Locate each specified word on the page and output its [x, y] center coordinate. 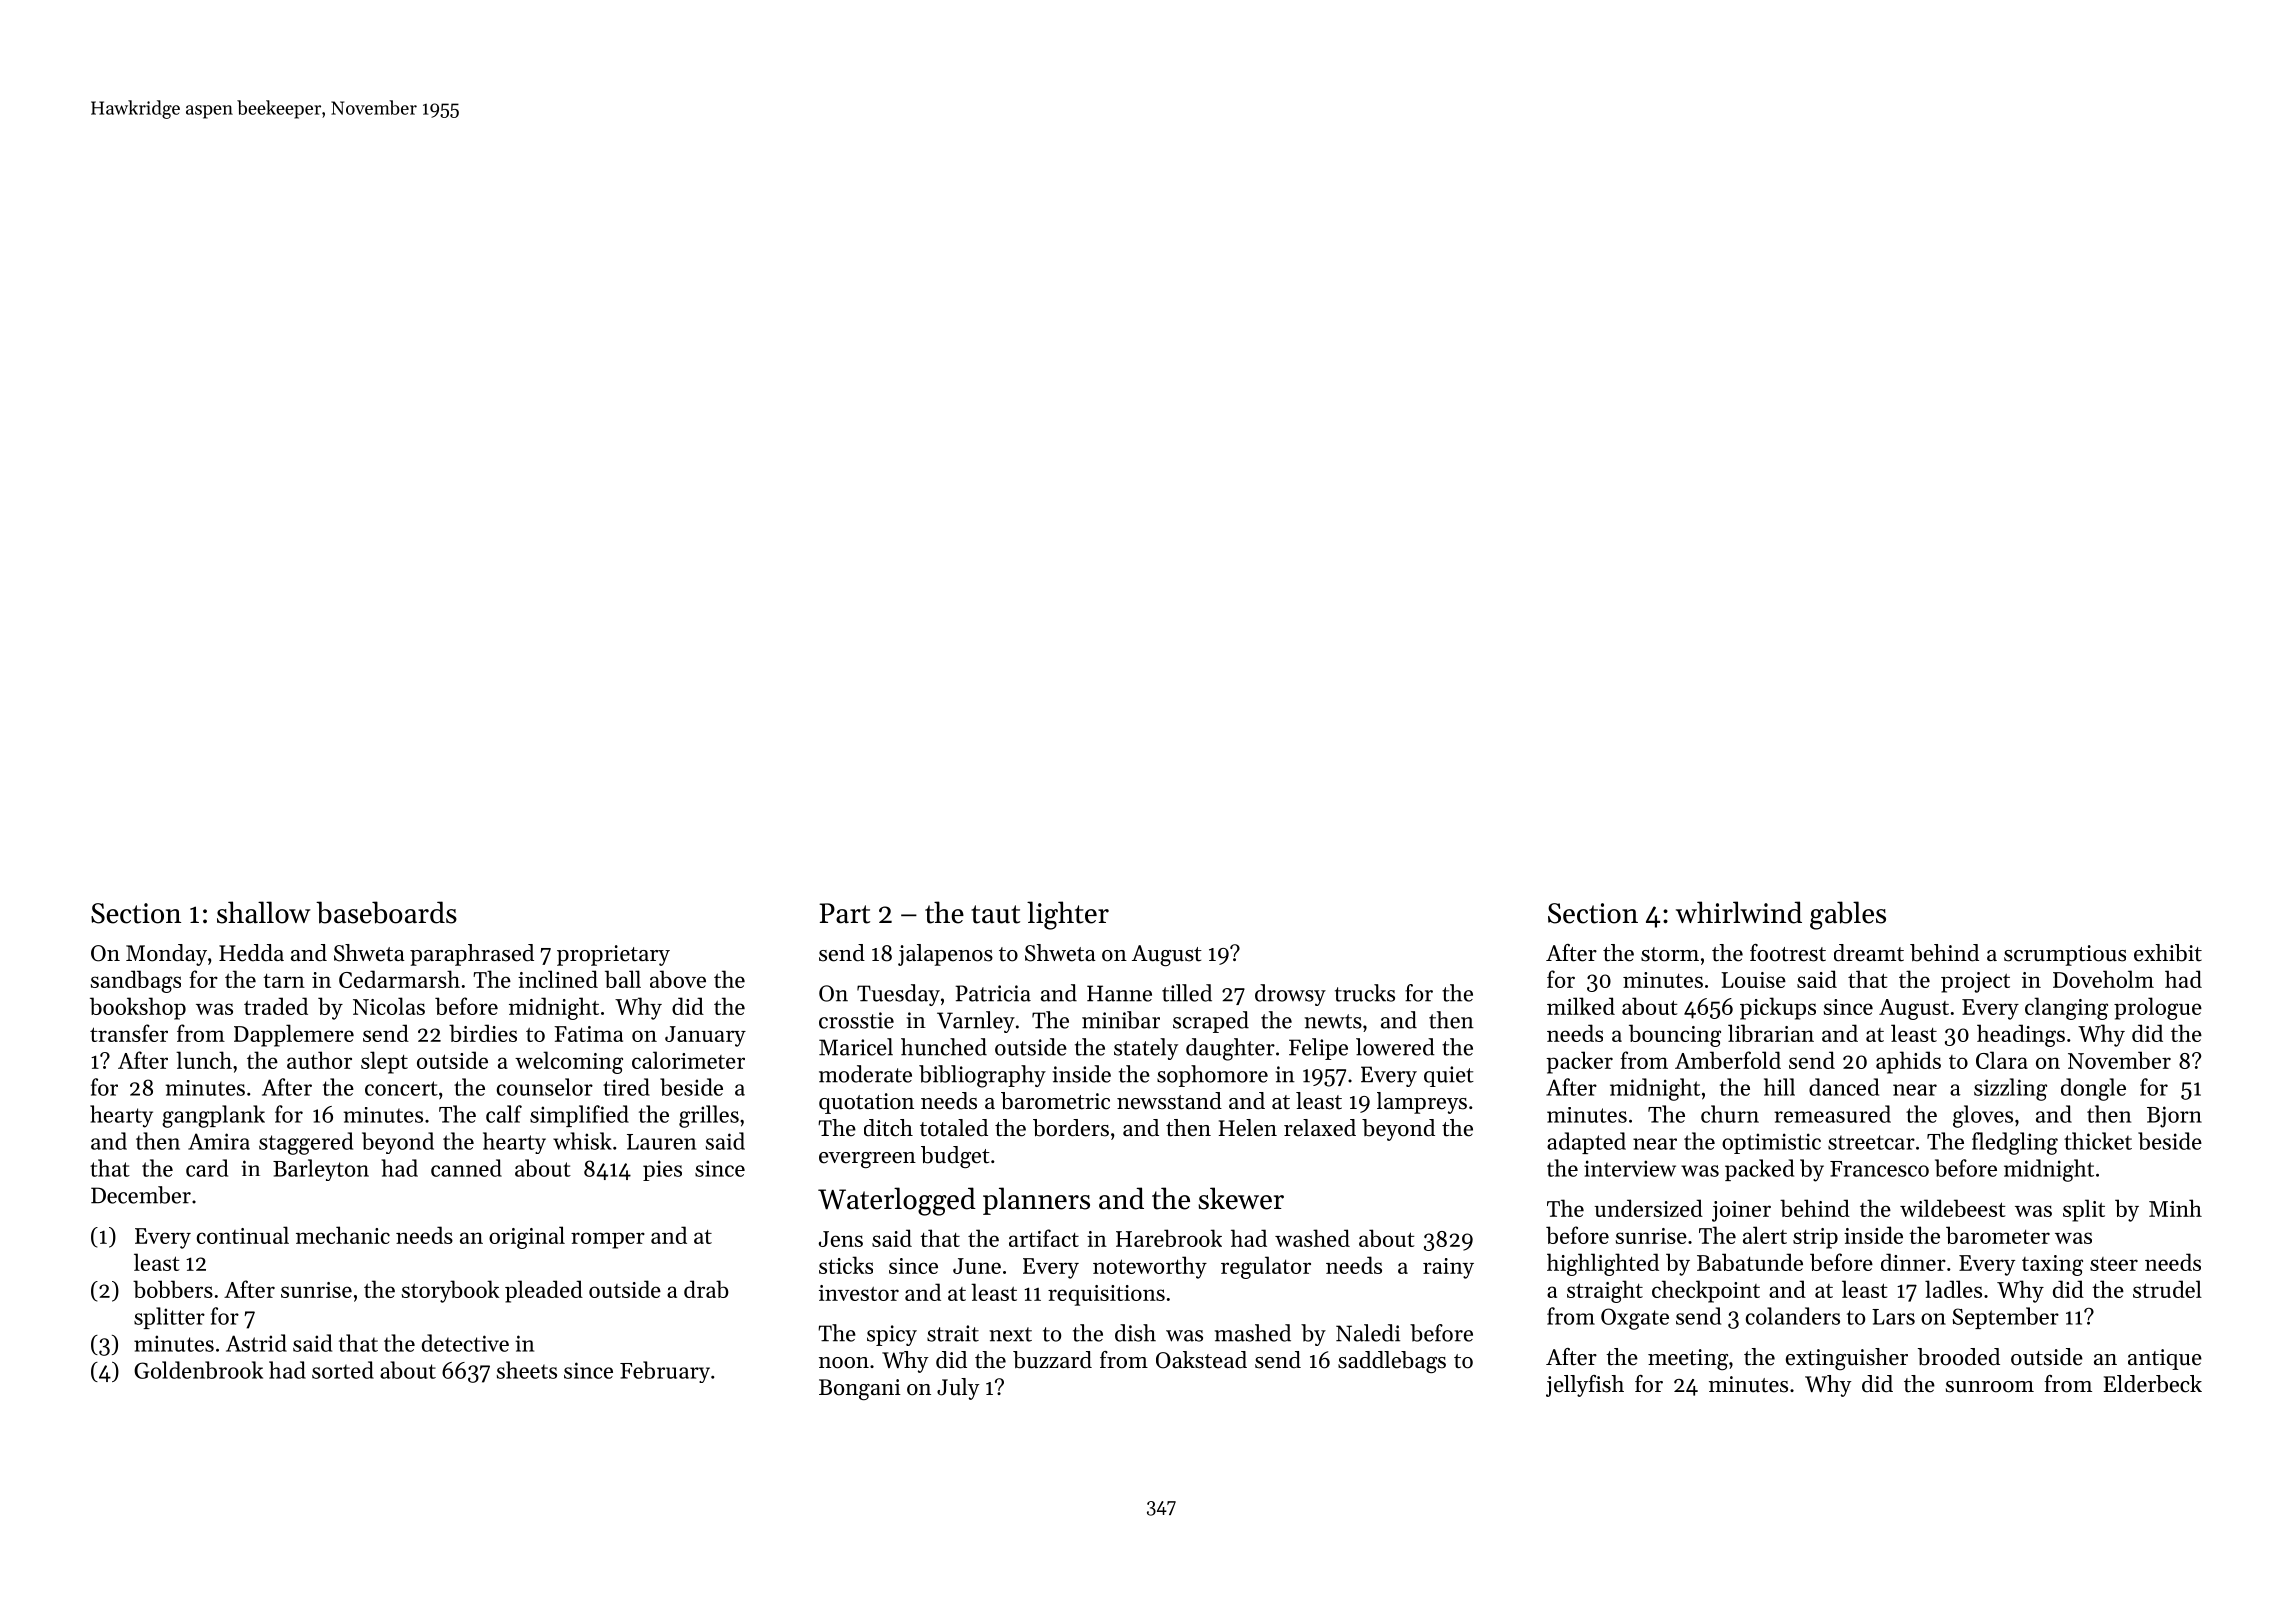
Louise [1753, 980]
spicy [892, 1335]
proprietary [613, 955]
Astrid [256, 1343]
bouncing [1675, 1035]
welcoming [569, 1062]
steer [2114, 1264]
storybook [451, 1291]
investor [859, 1293]
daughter [1230, 1049]
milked [1581, 1006]
